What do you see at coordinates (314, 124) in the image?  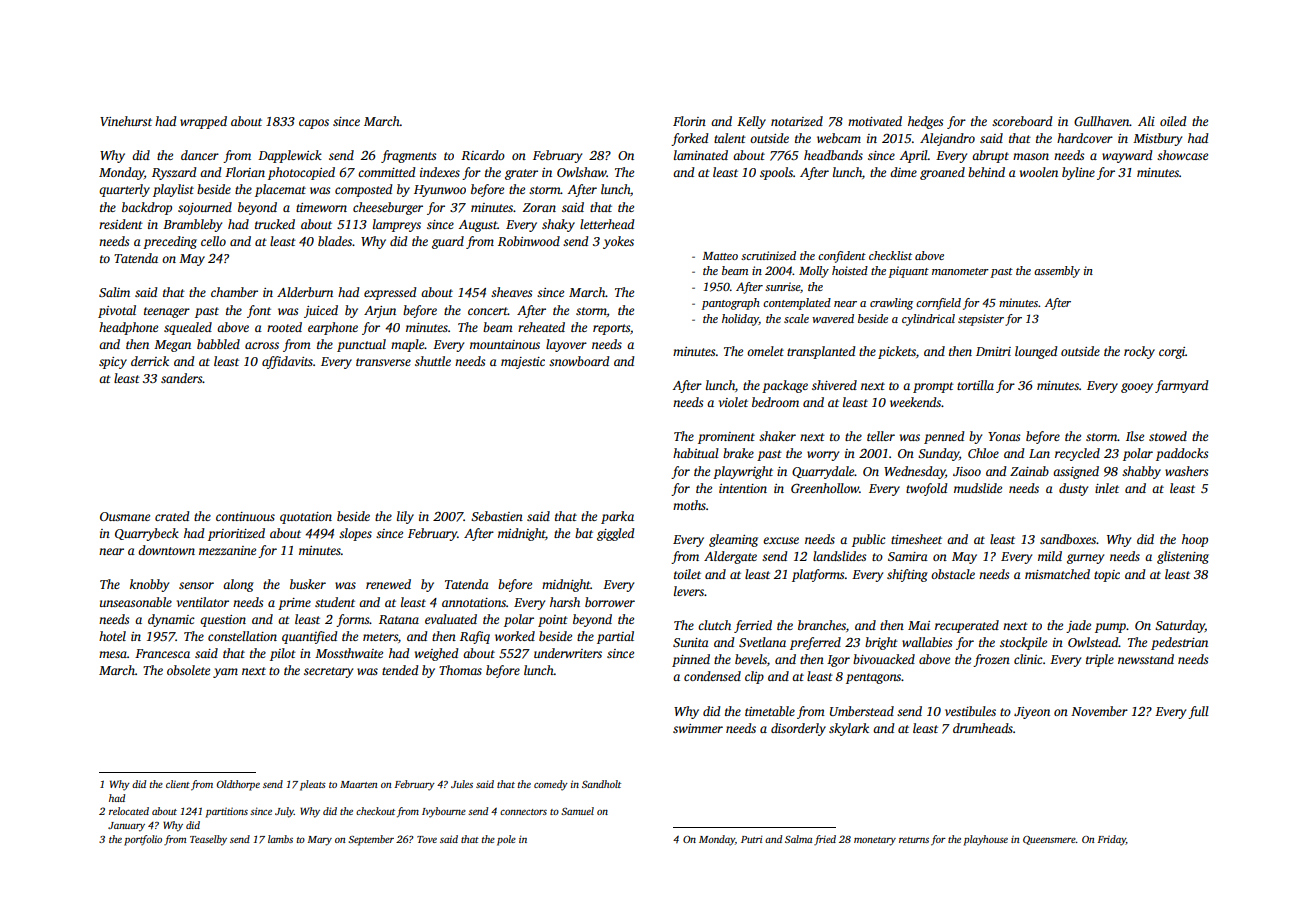 I see `capos` at bounding box center [314, 124].
